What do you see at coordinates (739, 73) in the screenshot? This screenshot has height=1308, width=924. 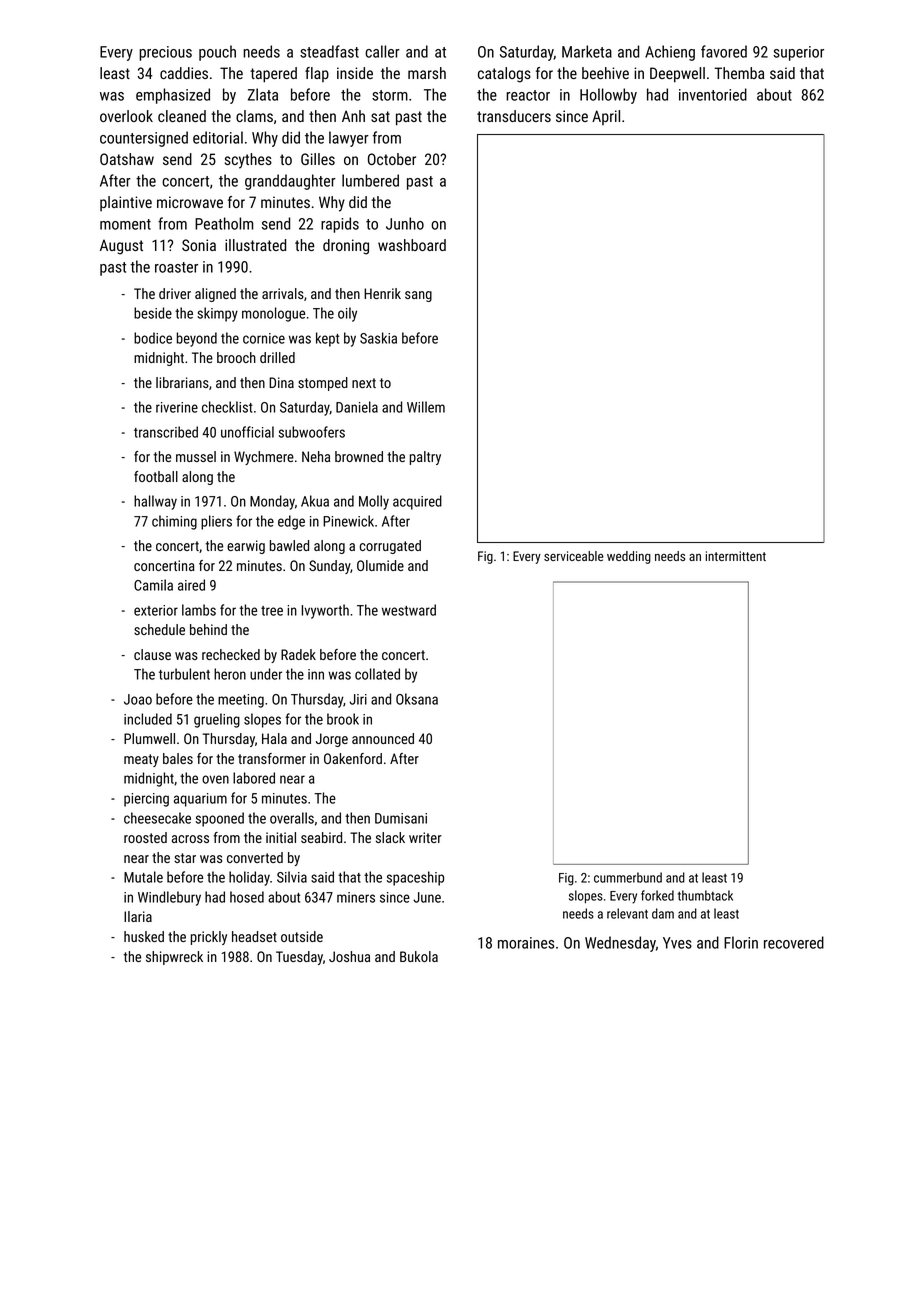 I see `Themba` at bounding box center [739, 73].
